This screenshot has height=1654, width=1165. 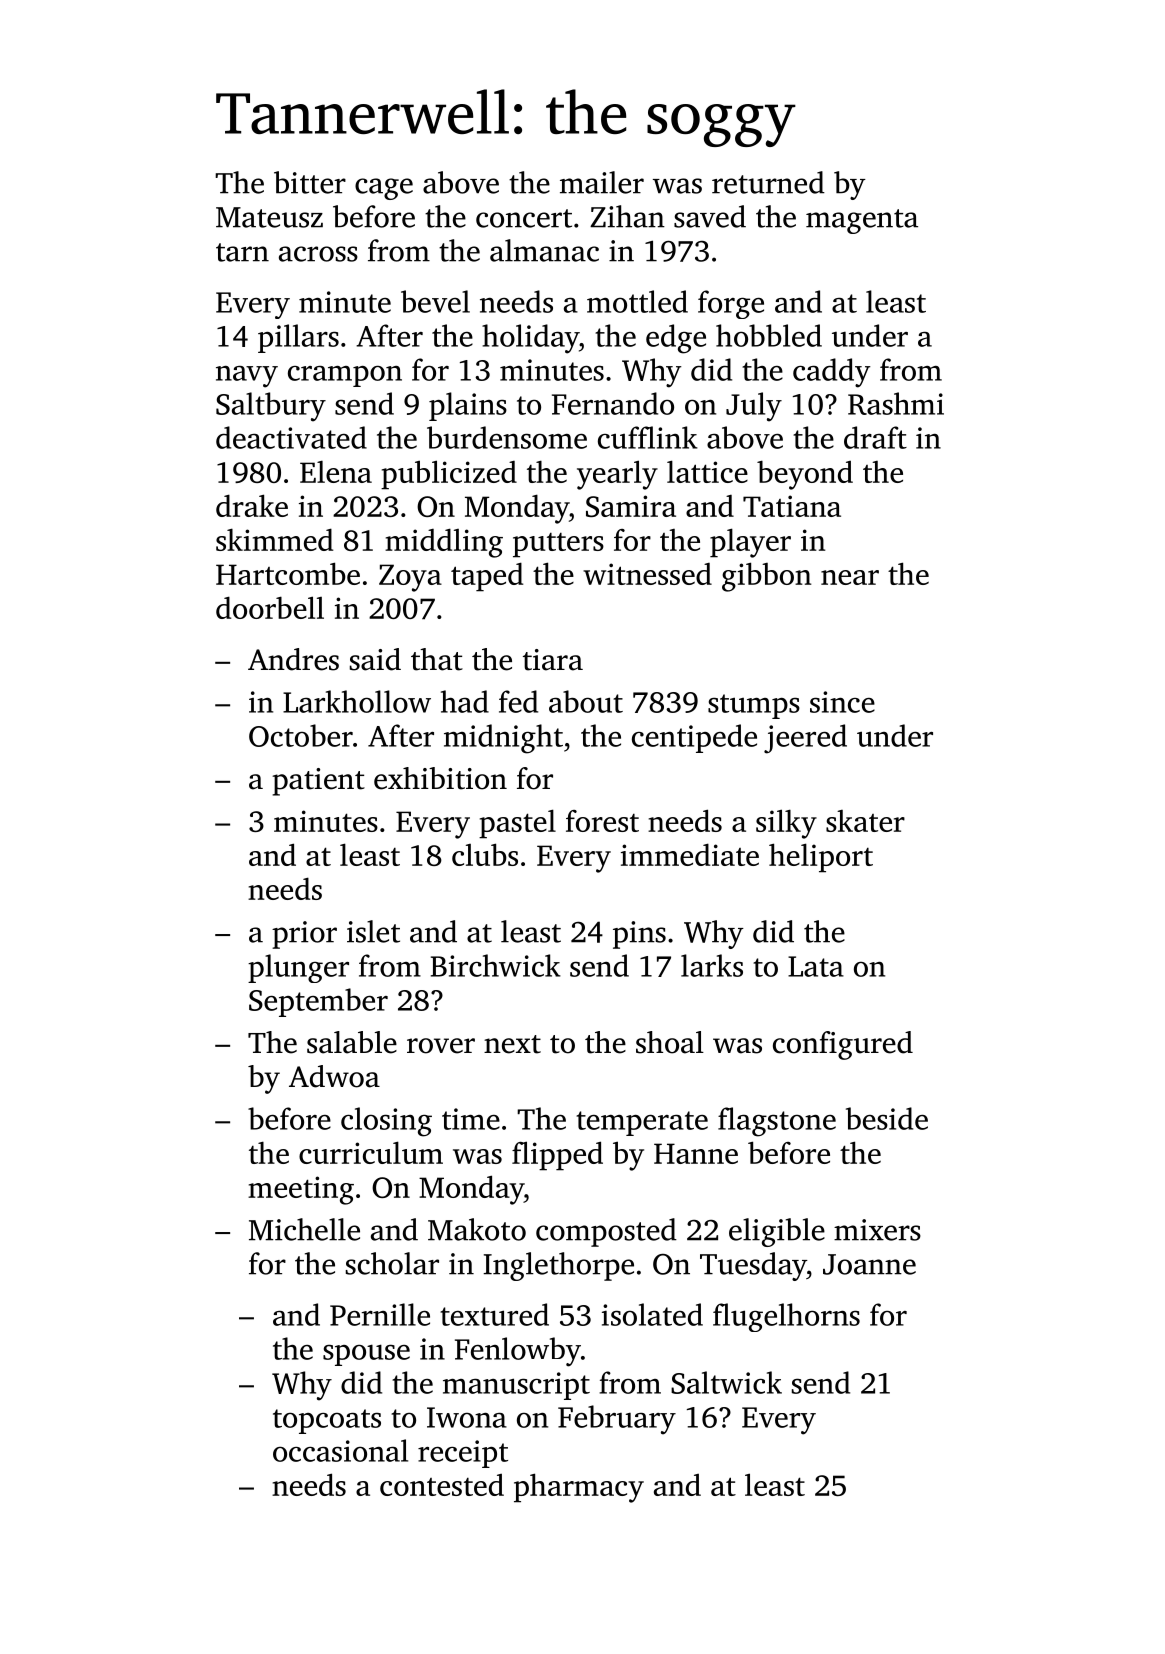 I want to click on occasional, so click(x=340, y=1450).
